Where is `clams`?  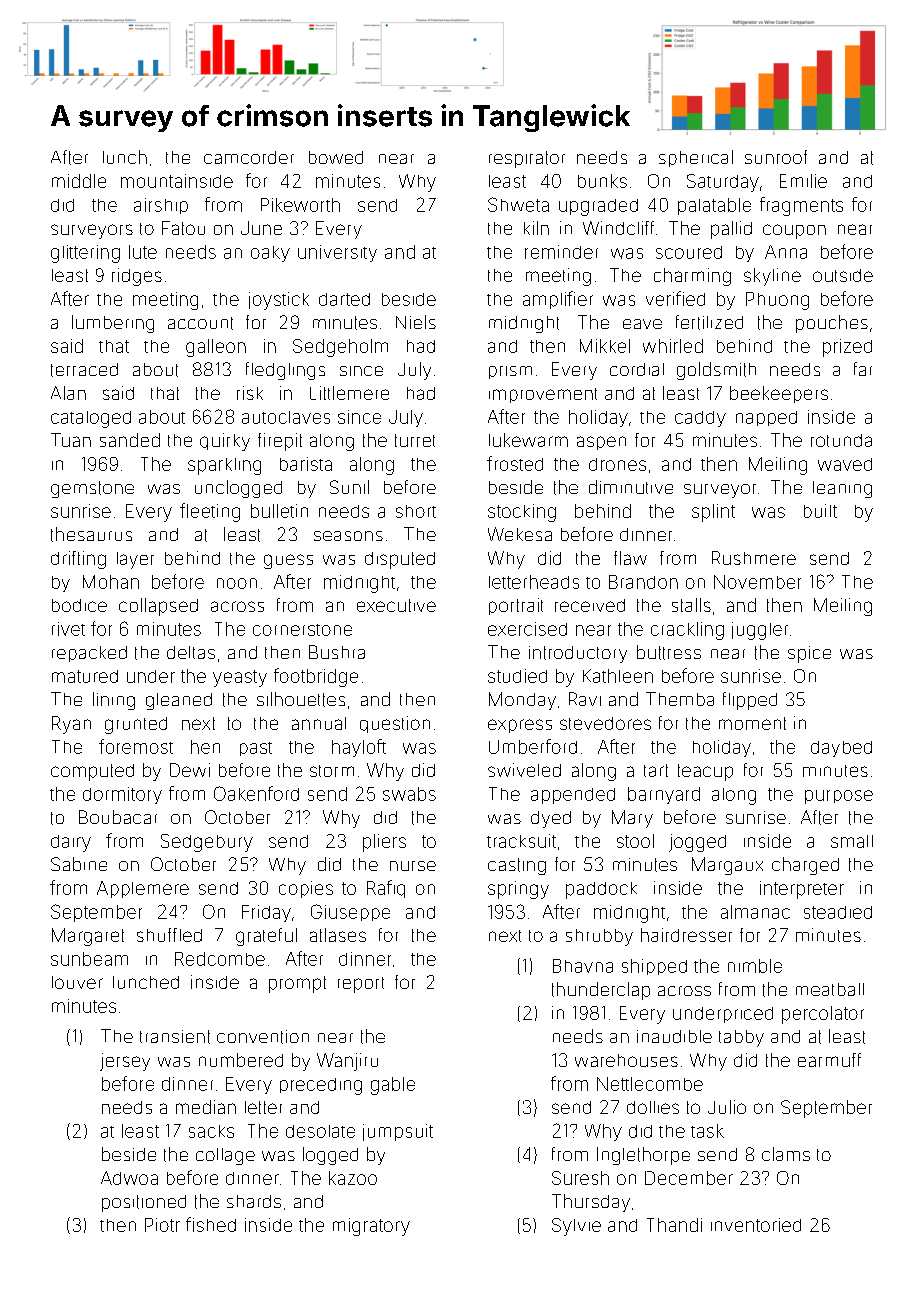 clams is located at coordinates (786, 1154).
